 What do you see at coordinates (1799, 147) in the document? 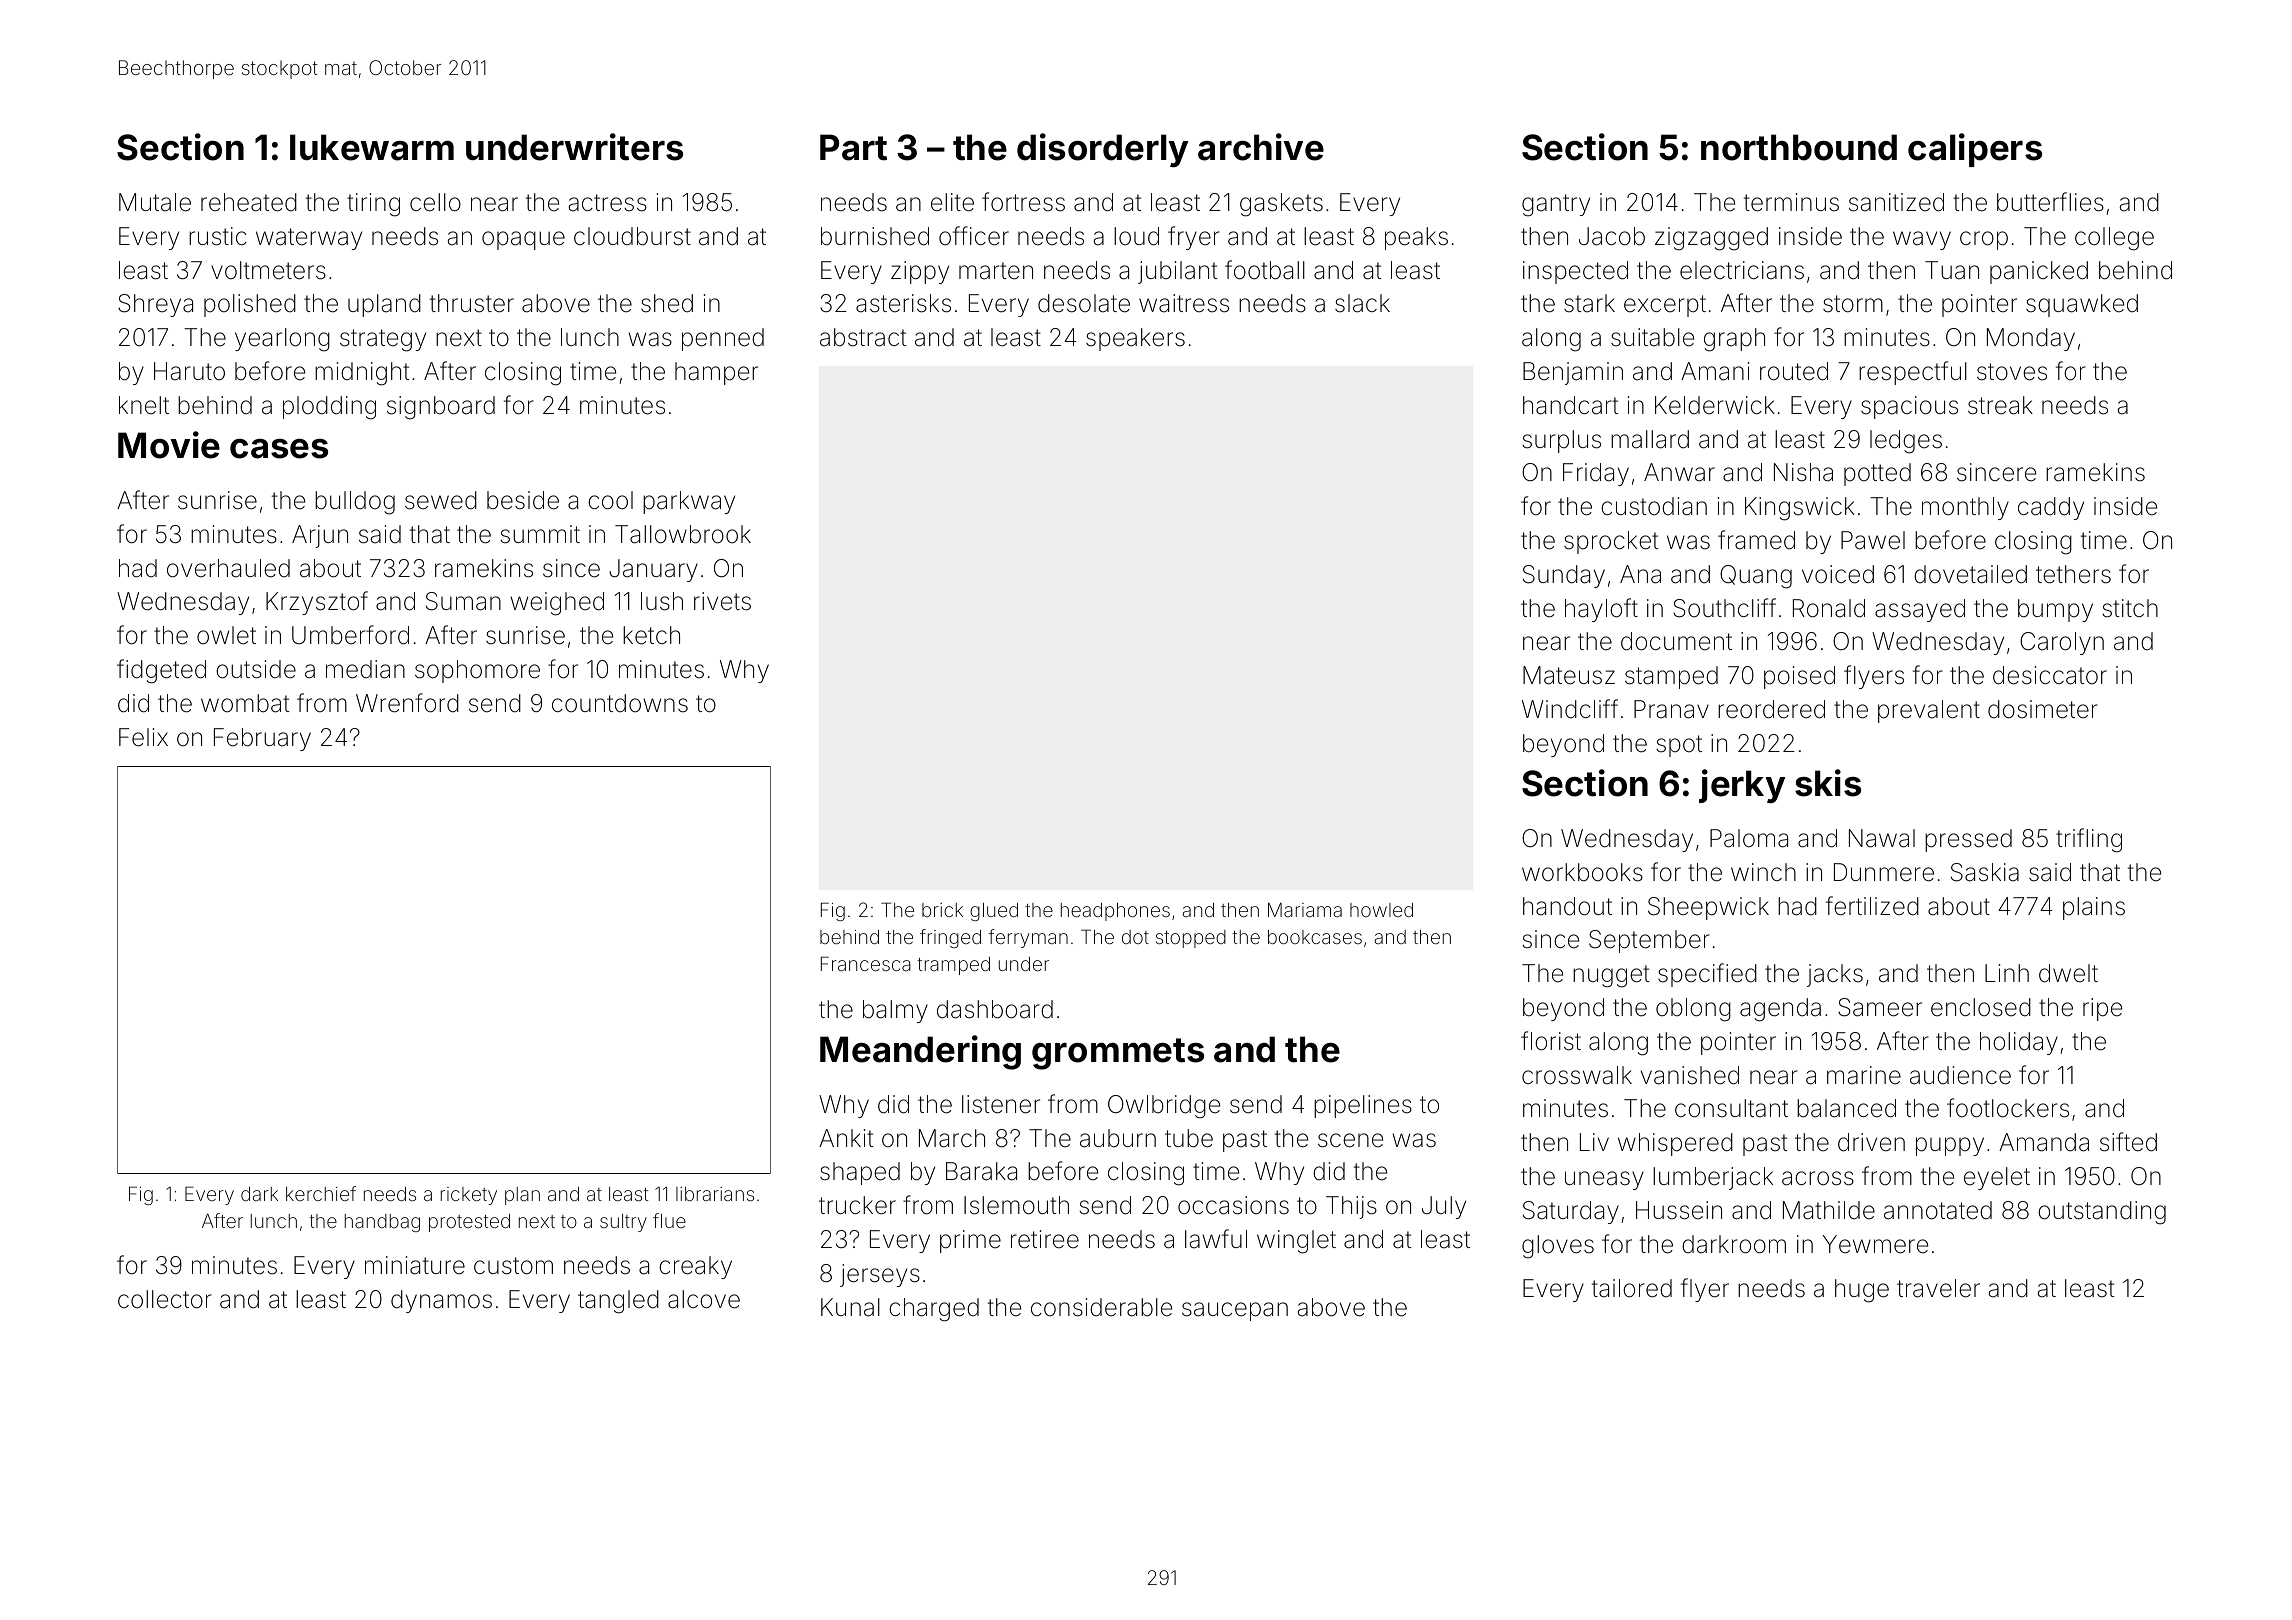
I see `northbound` at bounding box center [1799, 147].
